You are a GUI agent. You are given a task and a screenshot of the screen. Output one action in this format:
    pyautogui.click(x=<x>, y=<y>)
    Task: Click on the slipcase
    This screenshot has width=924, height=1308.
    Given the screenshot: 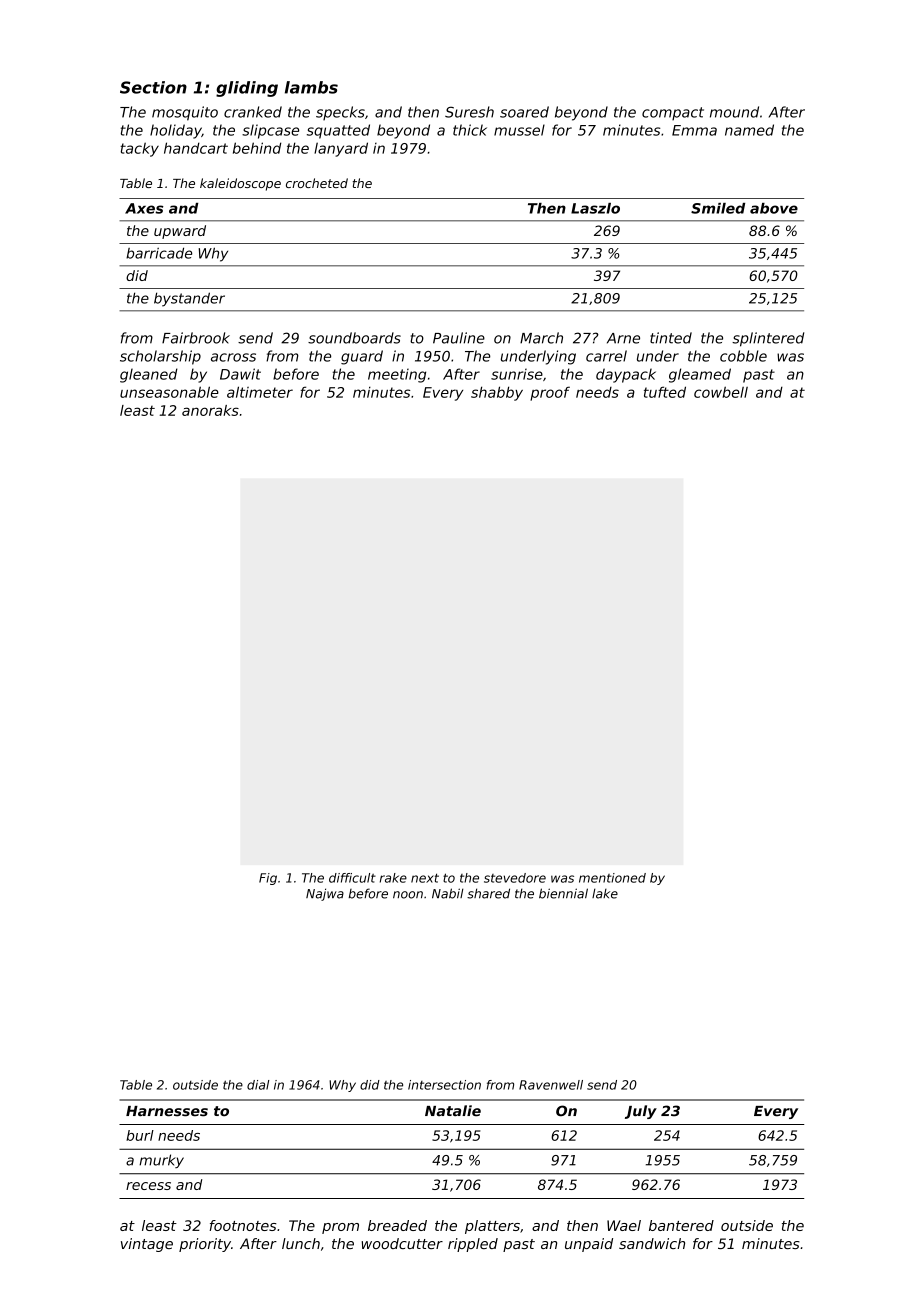 What is the action you would take?
    pyautogui.click(x=270, y=131)
